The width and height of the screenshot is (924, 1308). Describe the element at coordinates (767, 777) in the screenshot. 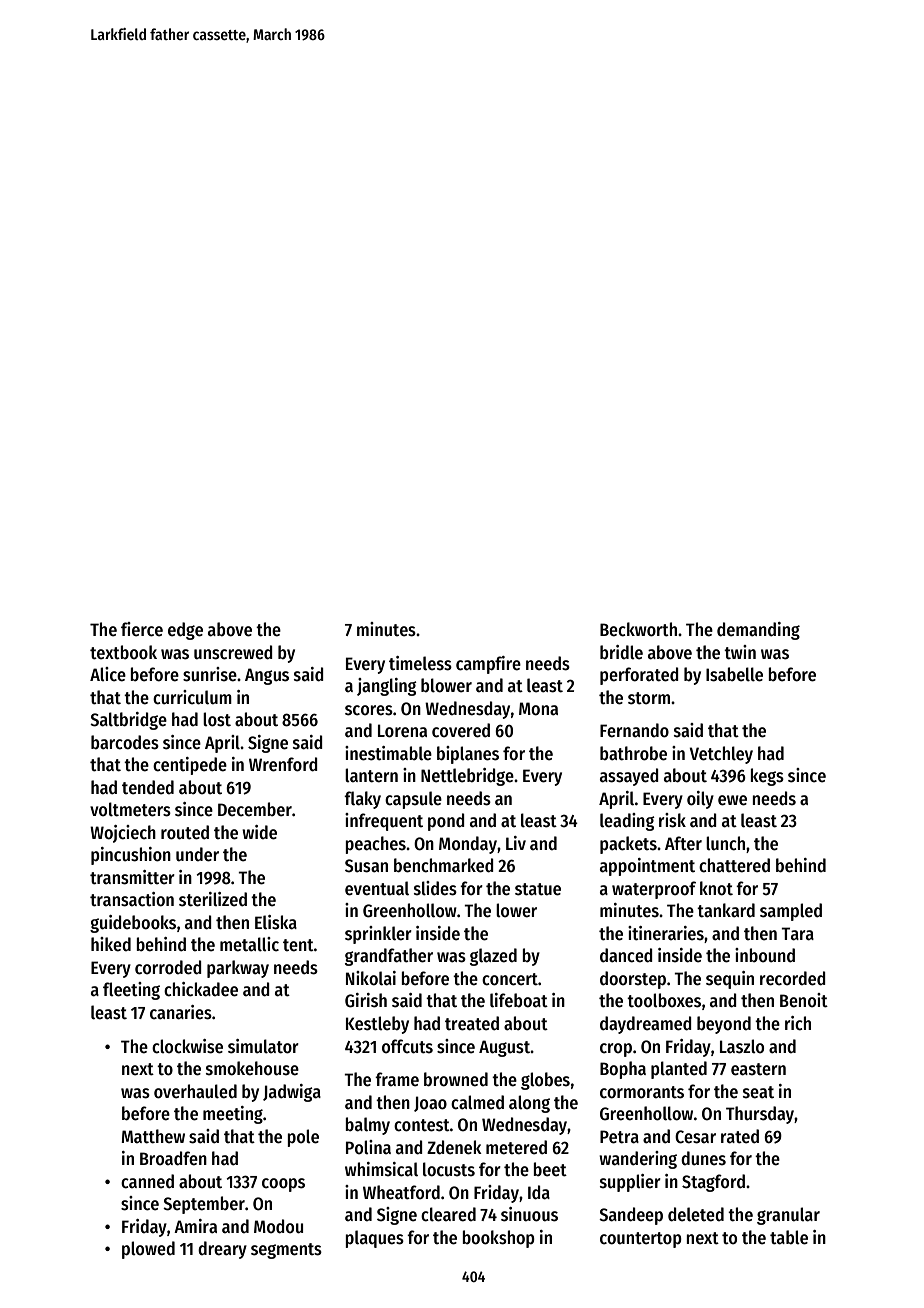

I see `kegs` at that location.
